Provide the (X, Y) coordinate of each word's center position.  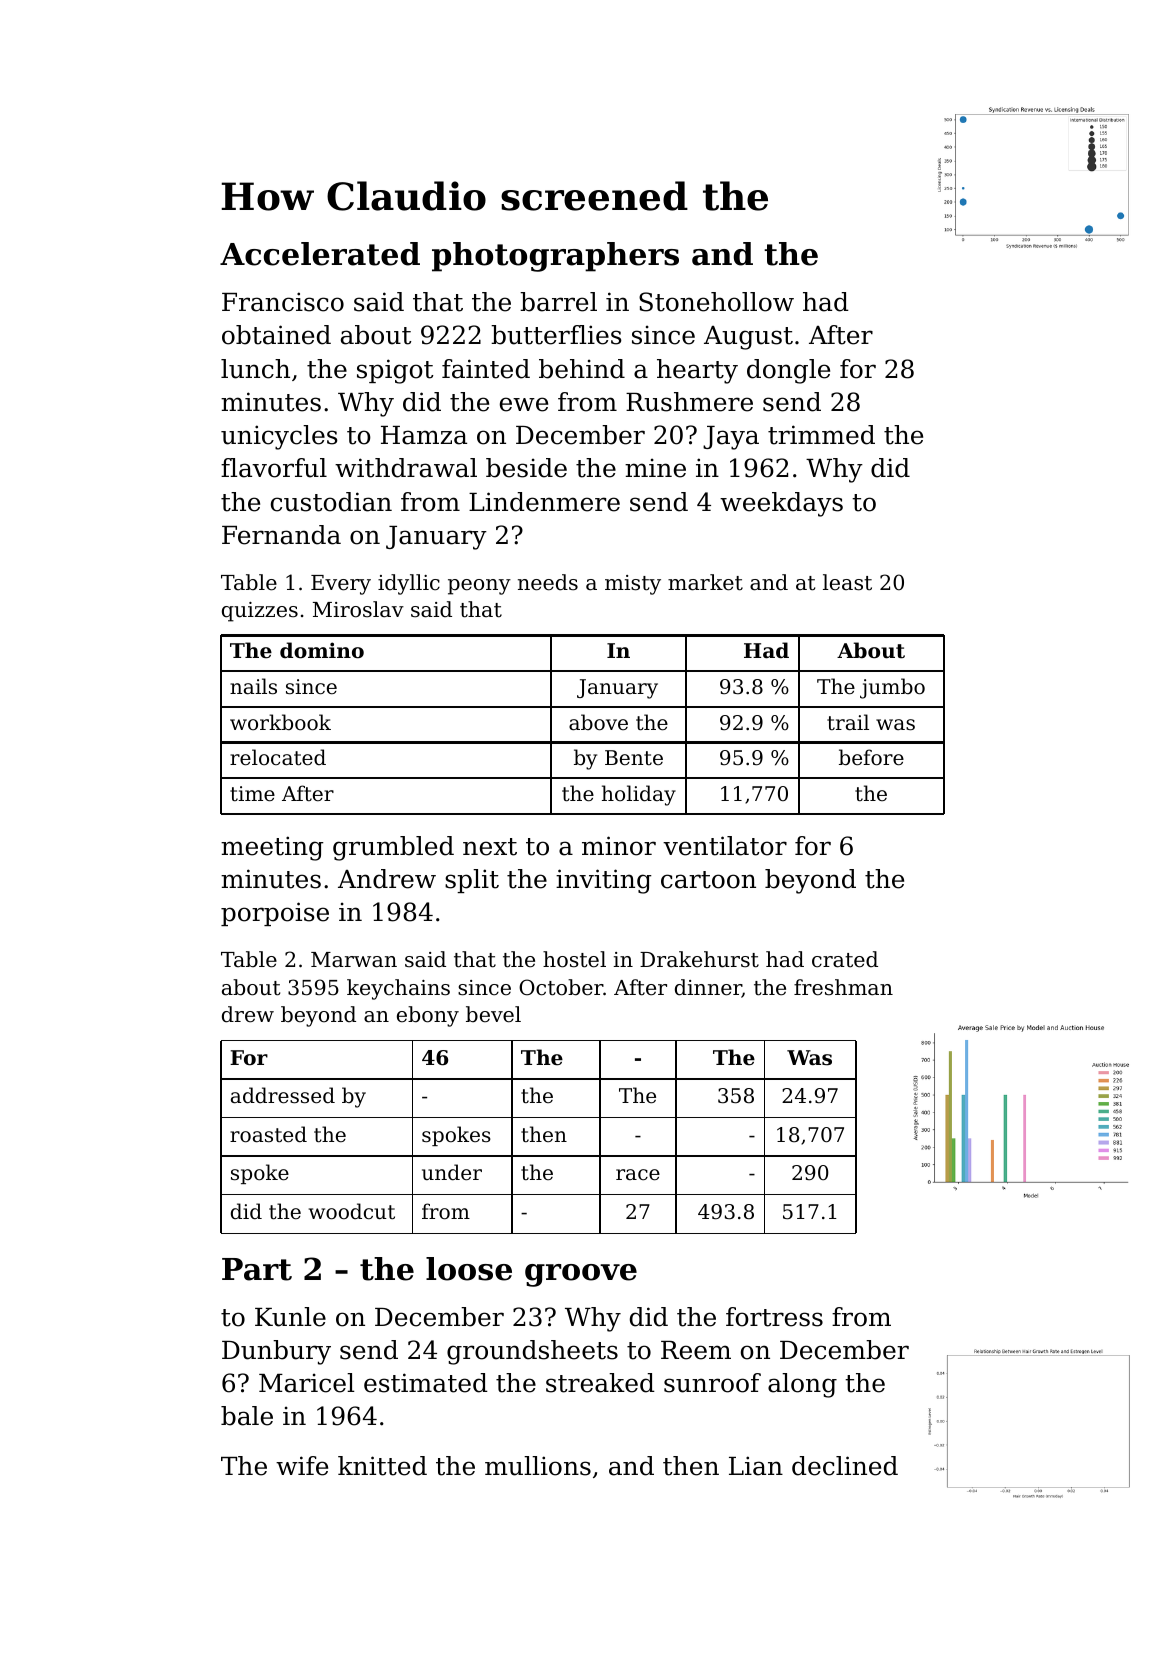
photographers (555, 257)
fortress (774, 1317)
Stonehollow (716, 302)
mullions (538, 1466)
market (705, 582)
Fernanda (281, 535)
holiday (639, 795)
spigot (395, 371)
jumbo (892, 688)
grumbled (393, 848)
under (452, 1172)
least (847, 582)
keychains (398, 989)
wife (302, 1466)
